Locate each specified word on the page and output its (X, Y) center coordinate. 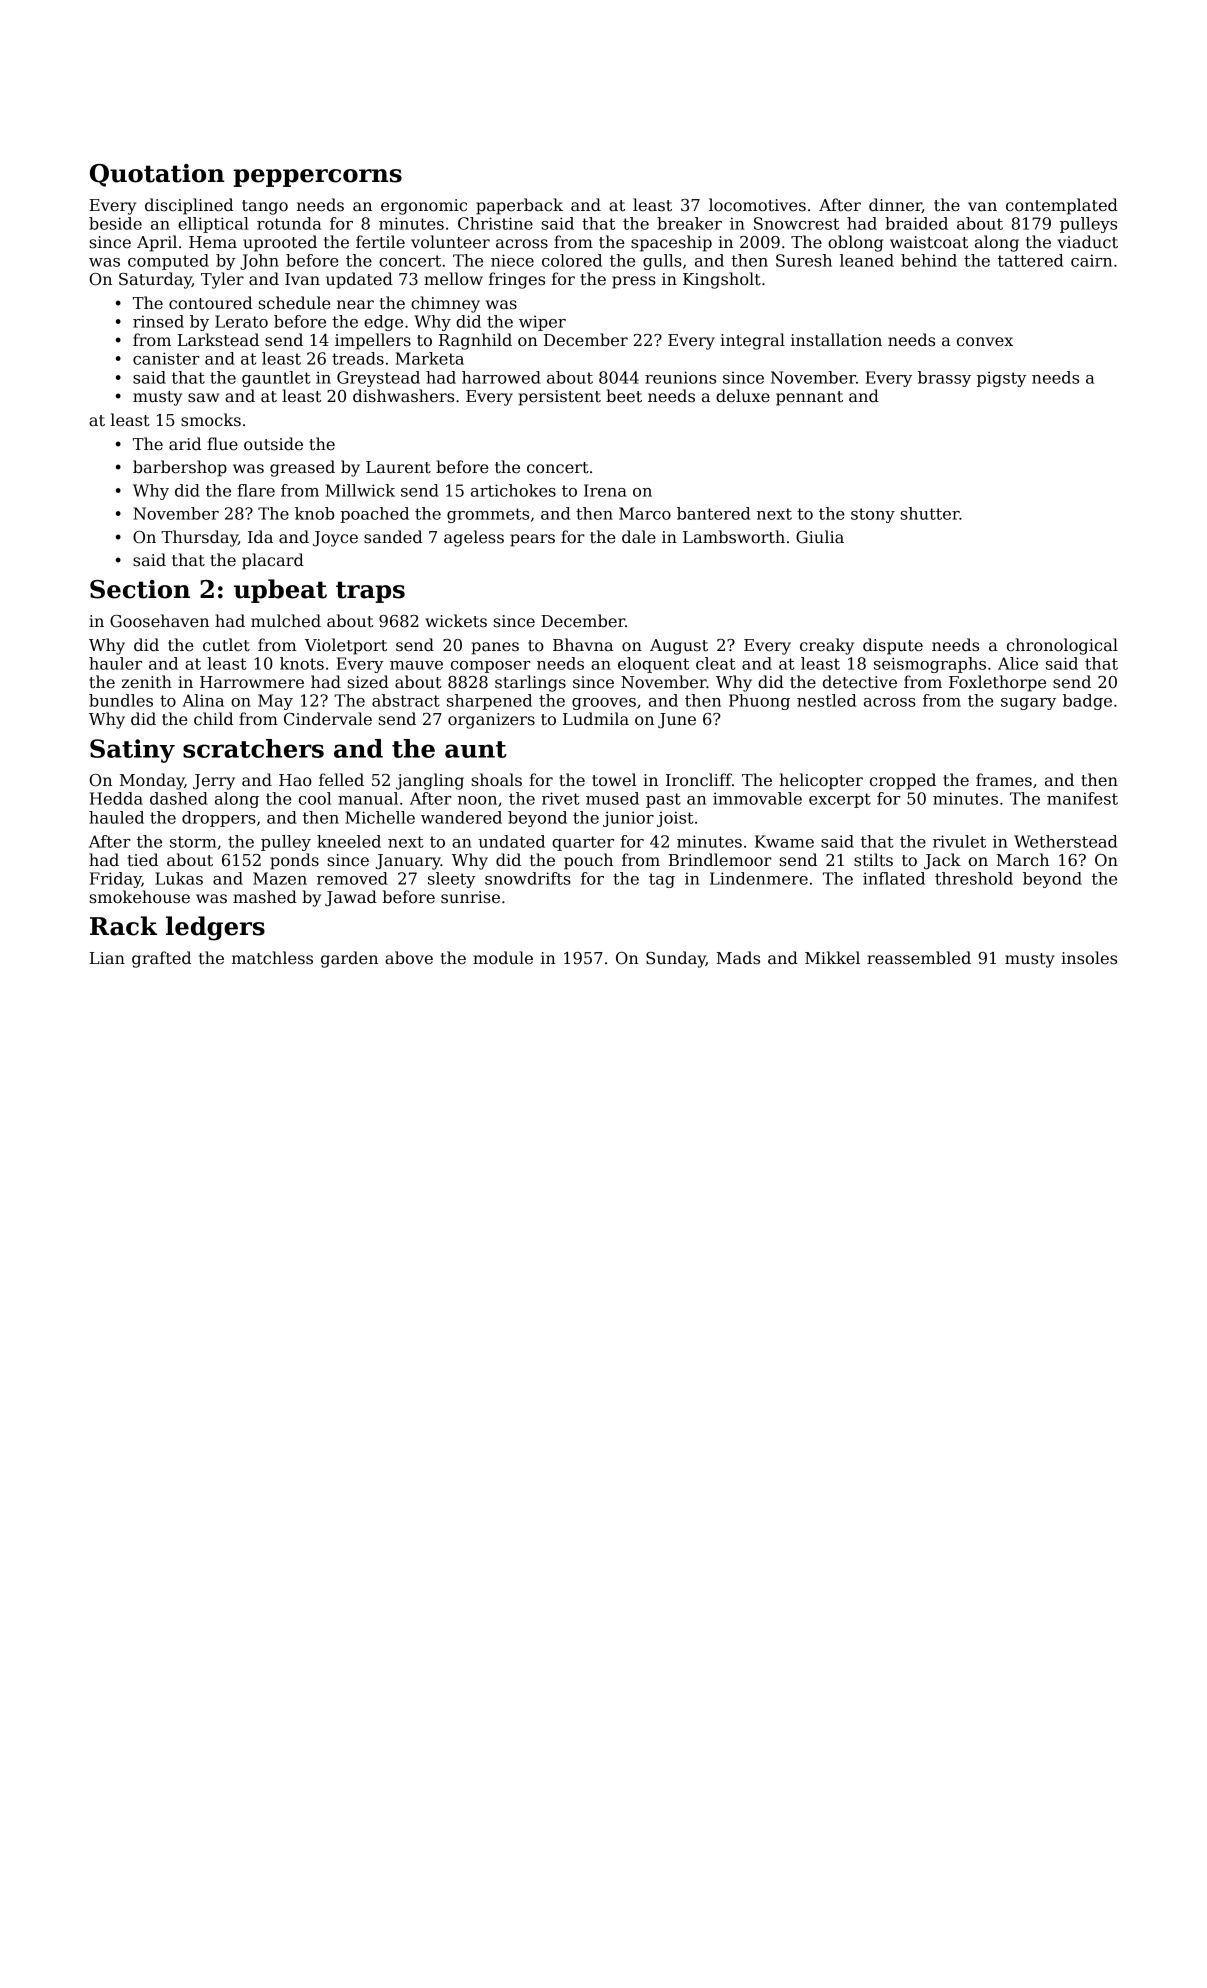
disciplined (189, 206)
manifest (1082, 798)
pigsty (1001, 379)
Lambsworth (734, 537)
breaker (689, 223)
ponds (294, 861)
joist (675, 819)
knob (315, 513)
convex (985, 342)
